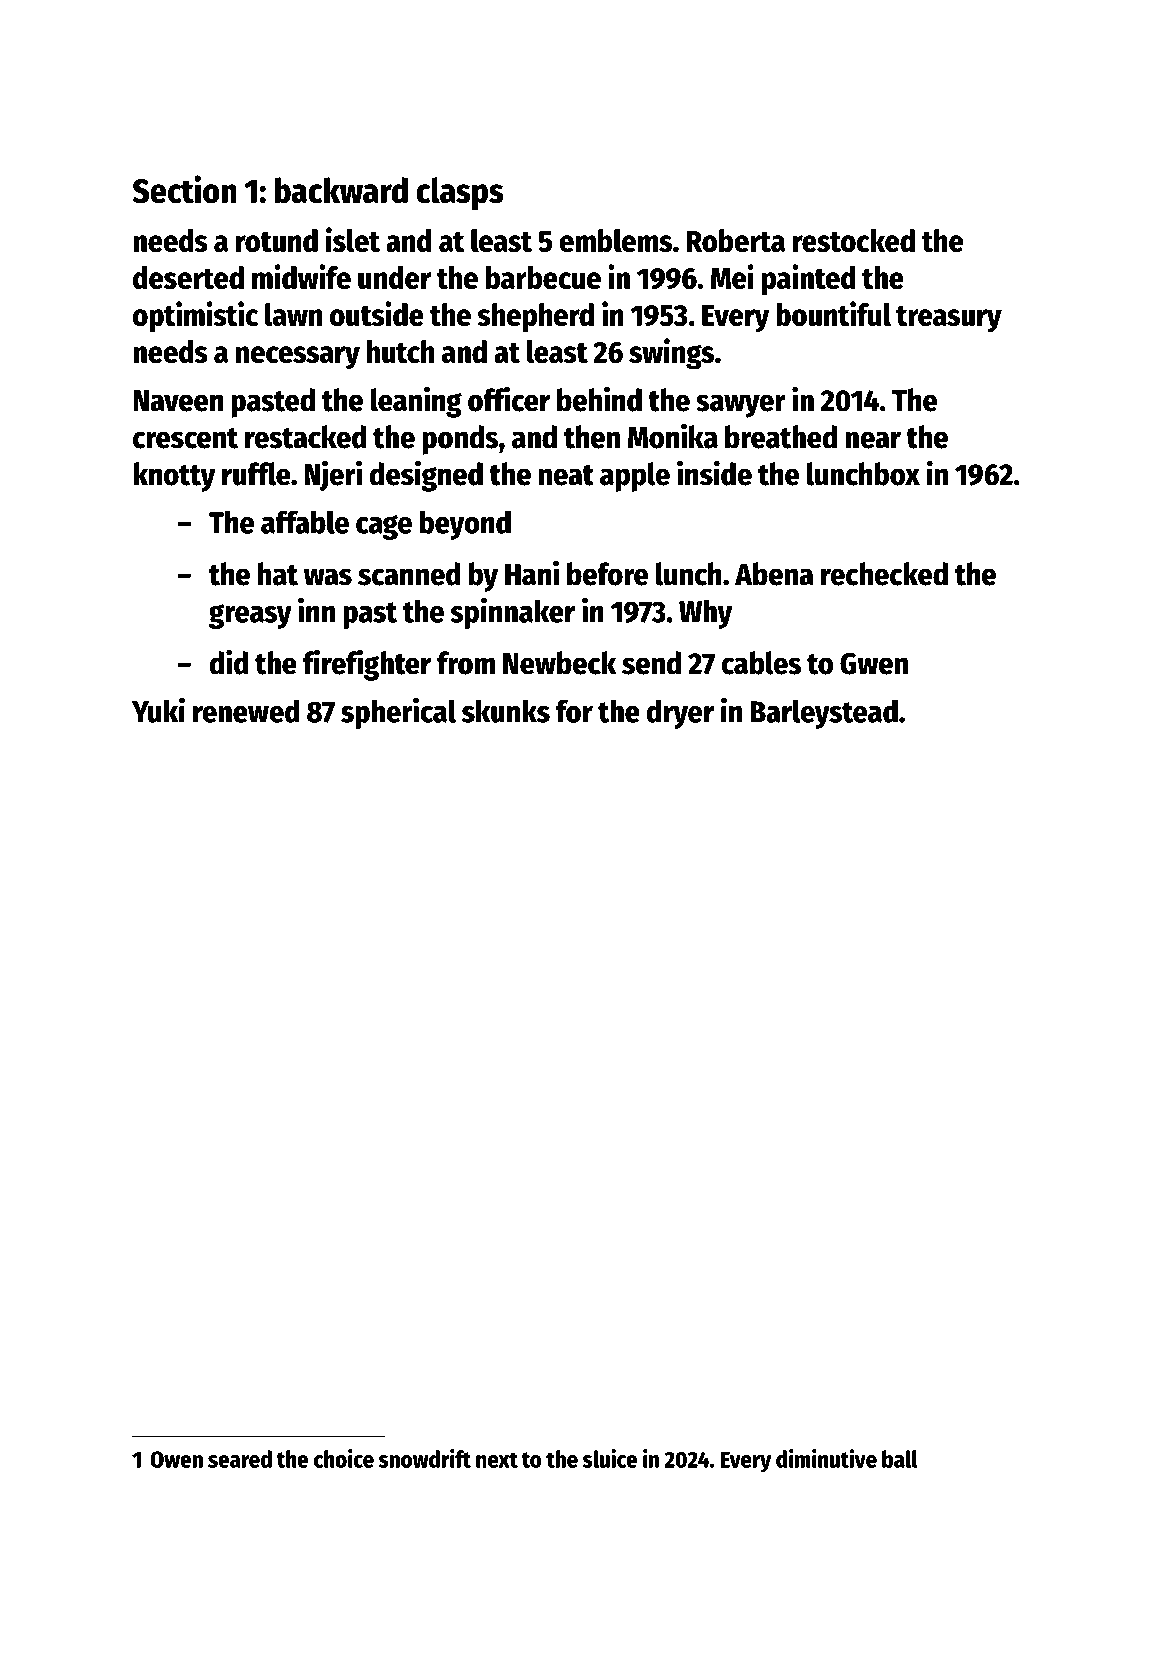 The image size is (1165, 1654). What do you see at coordinates (680, 714) in the screenshot?
I see `dryer` at bounding box center [680, 714].
